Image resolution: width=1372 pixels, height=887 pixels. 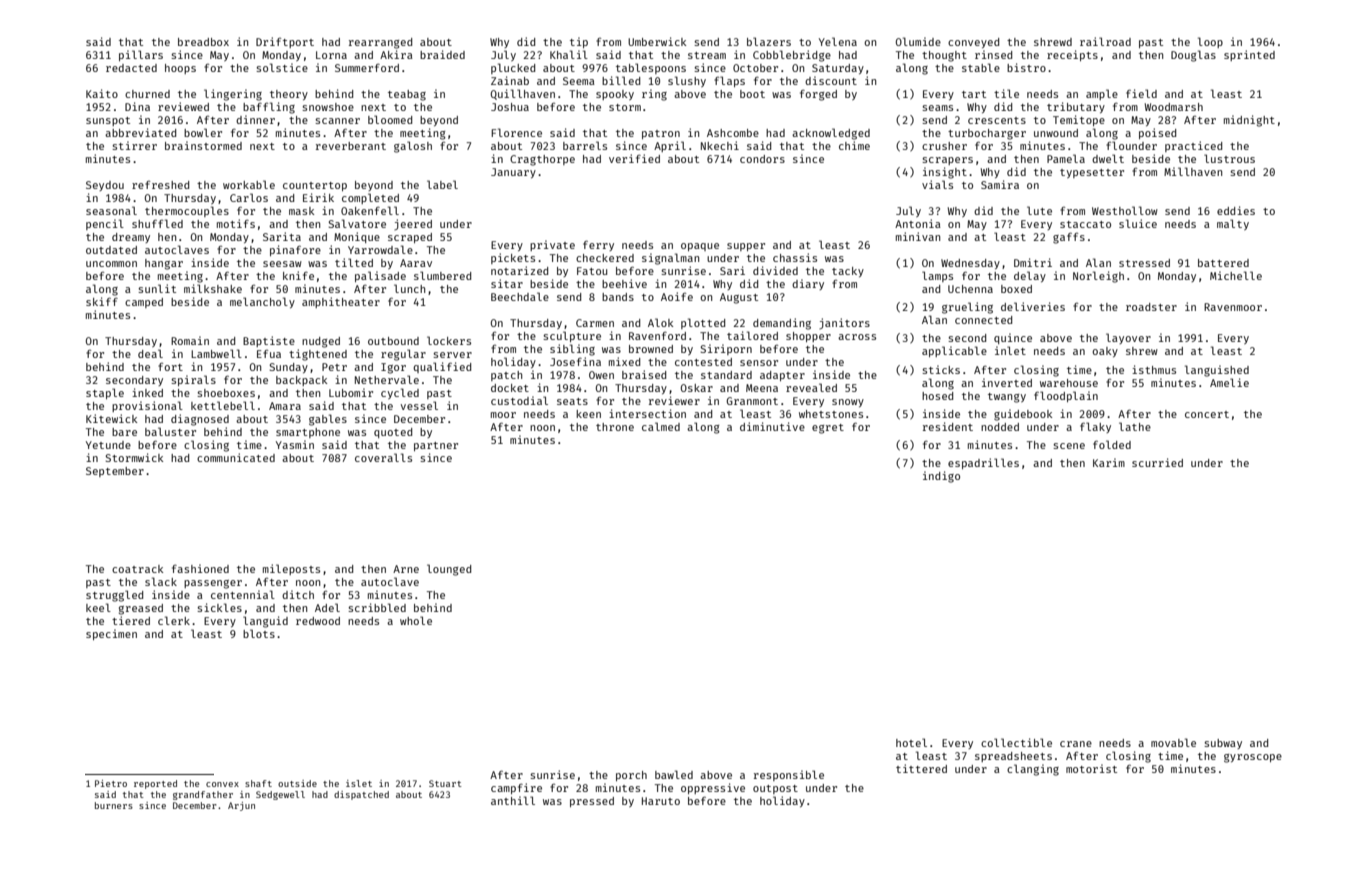 What do you see at coordinates (572, 336) in the document?
I see `sculpture` at bounding box center [572, 336].
